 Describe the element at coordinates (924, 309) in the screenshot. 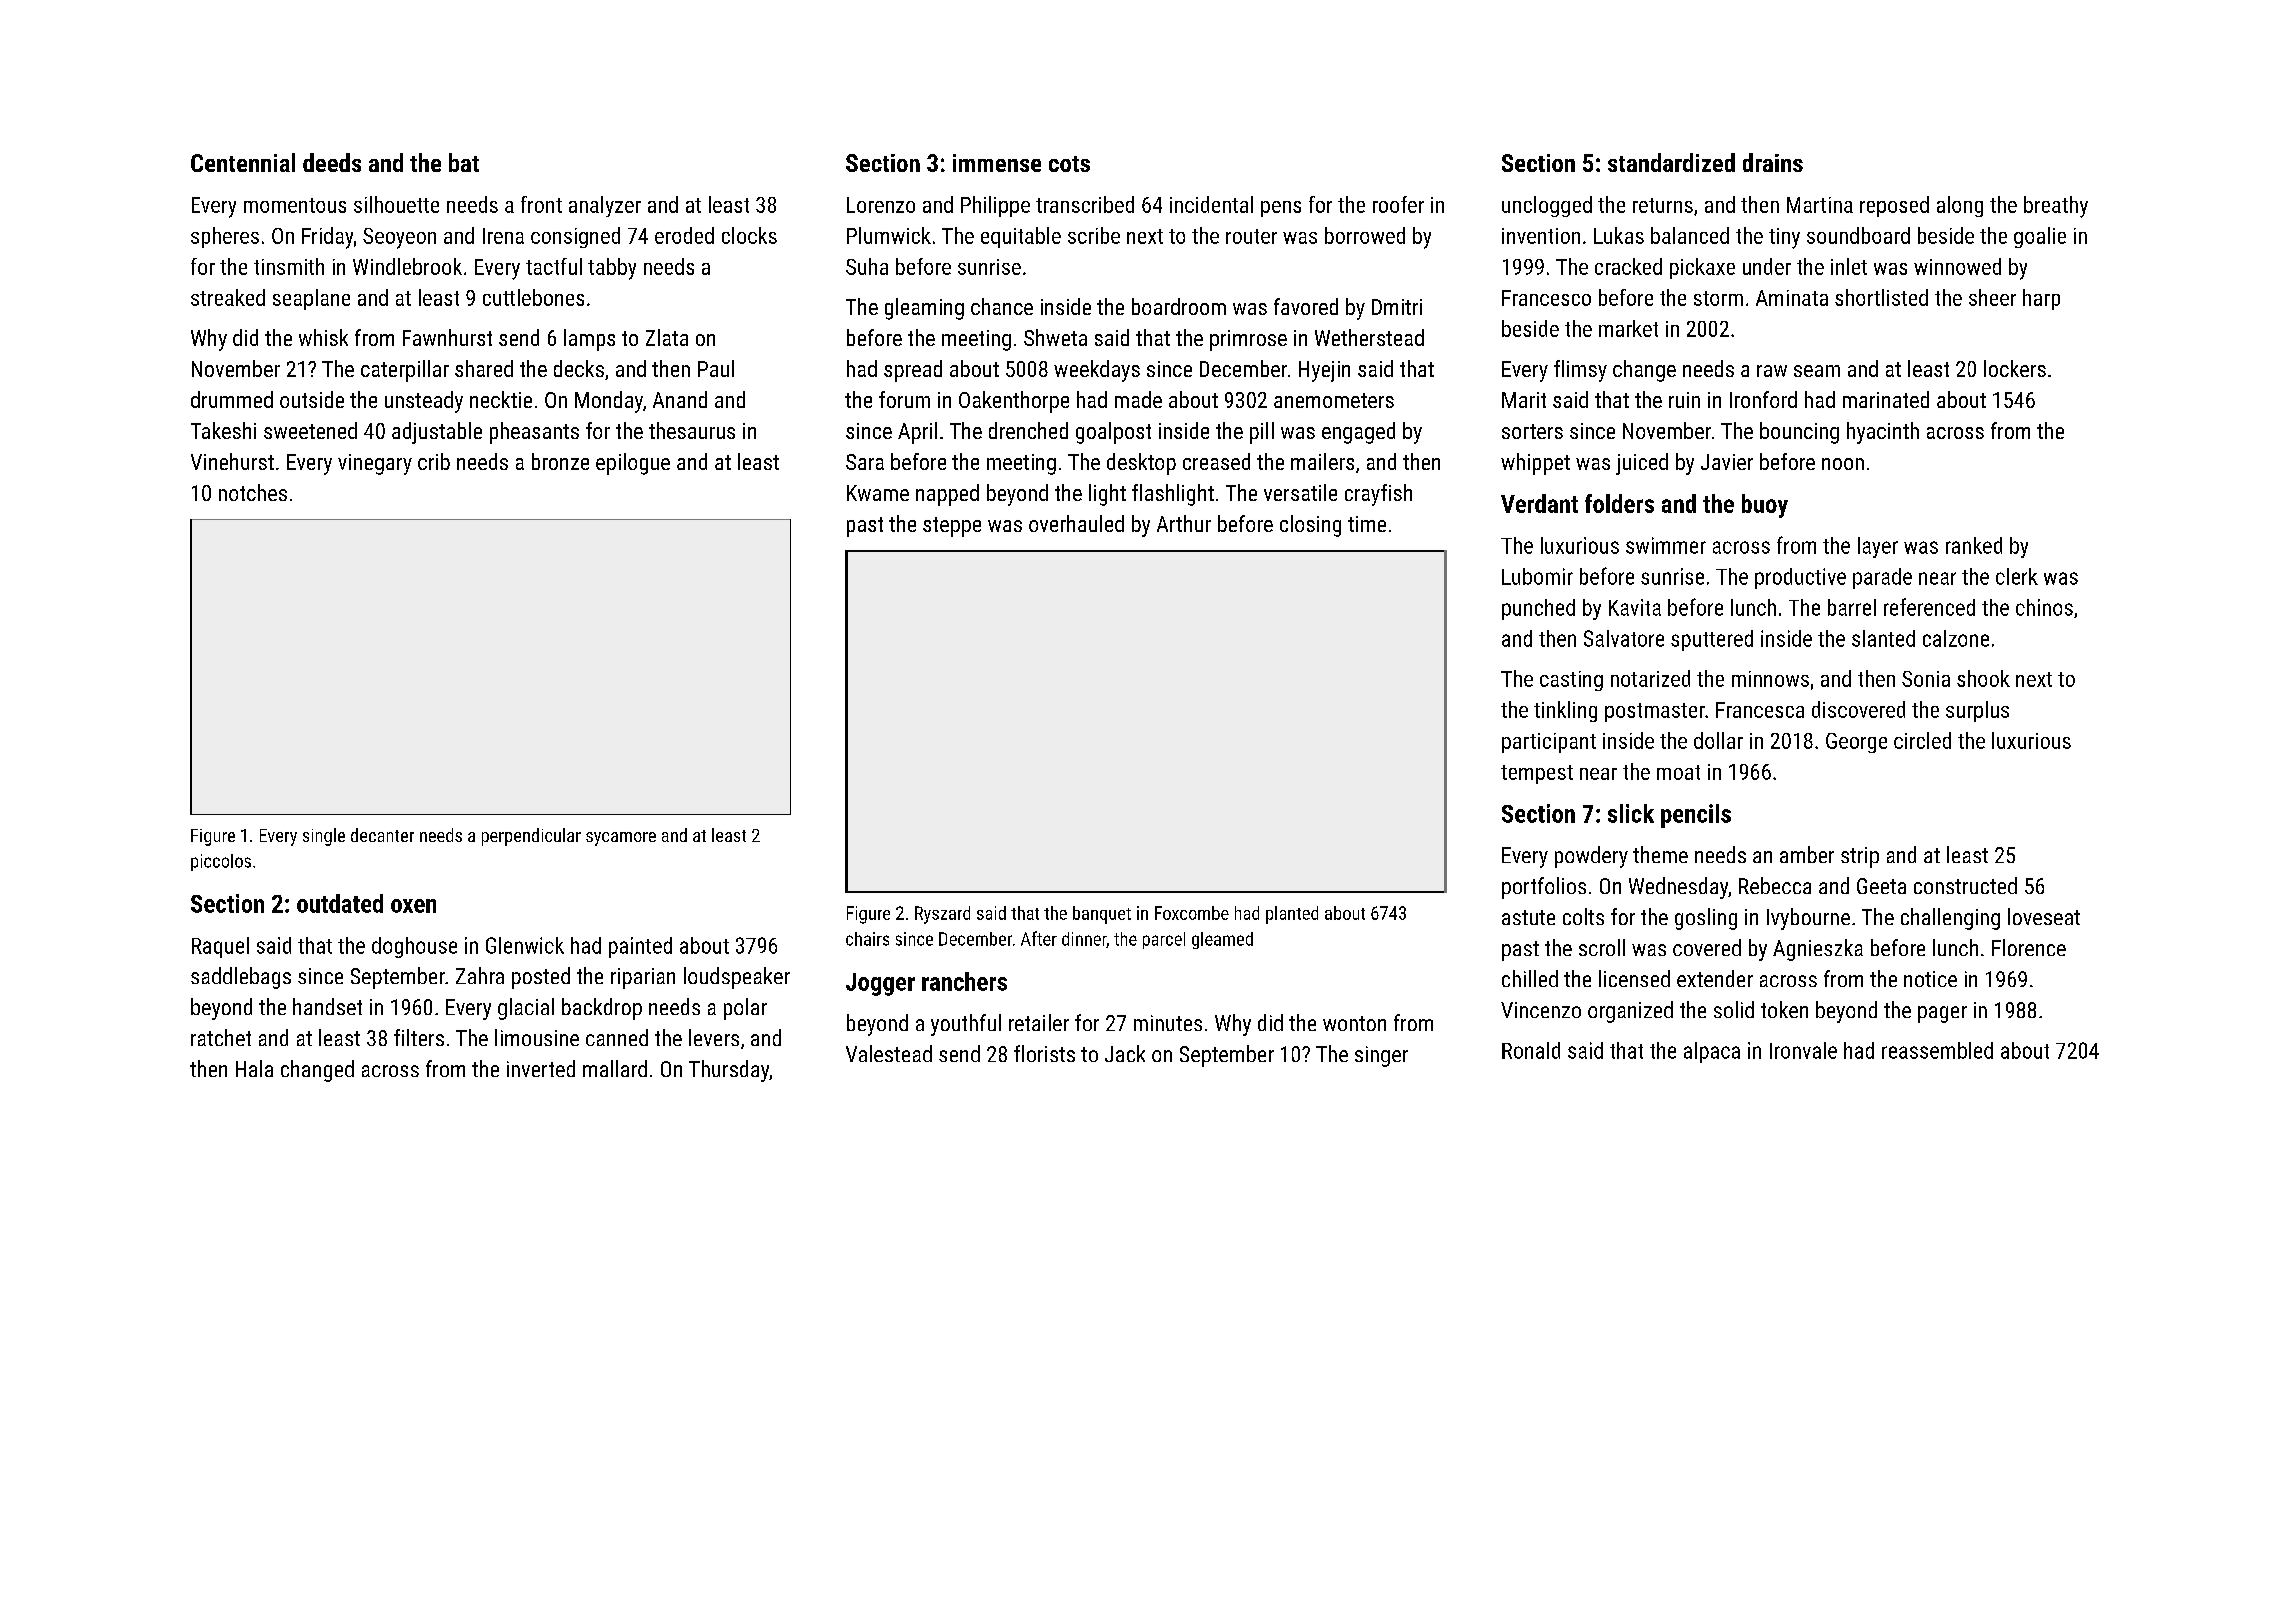

I see `gleaming` at that location.
